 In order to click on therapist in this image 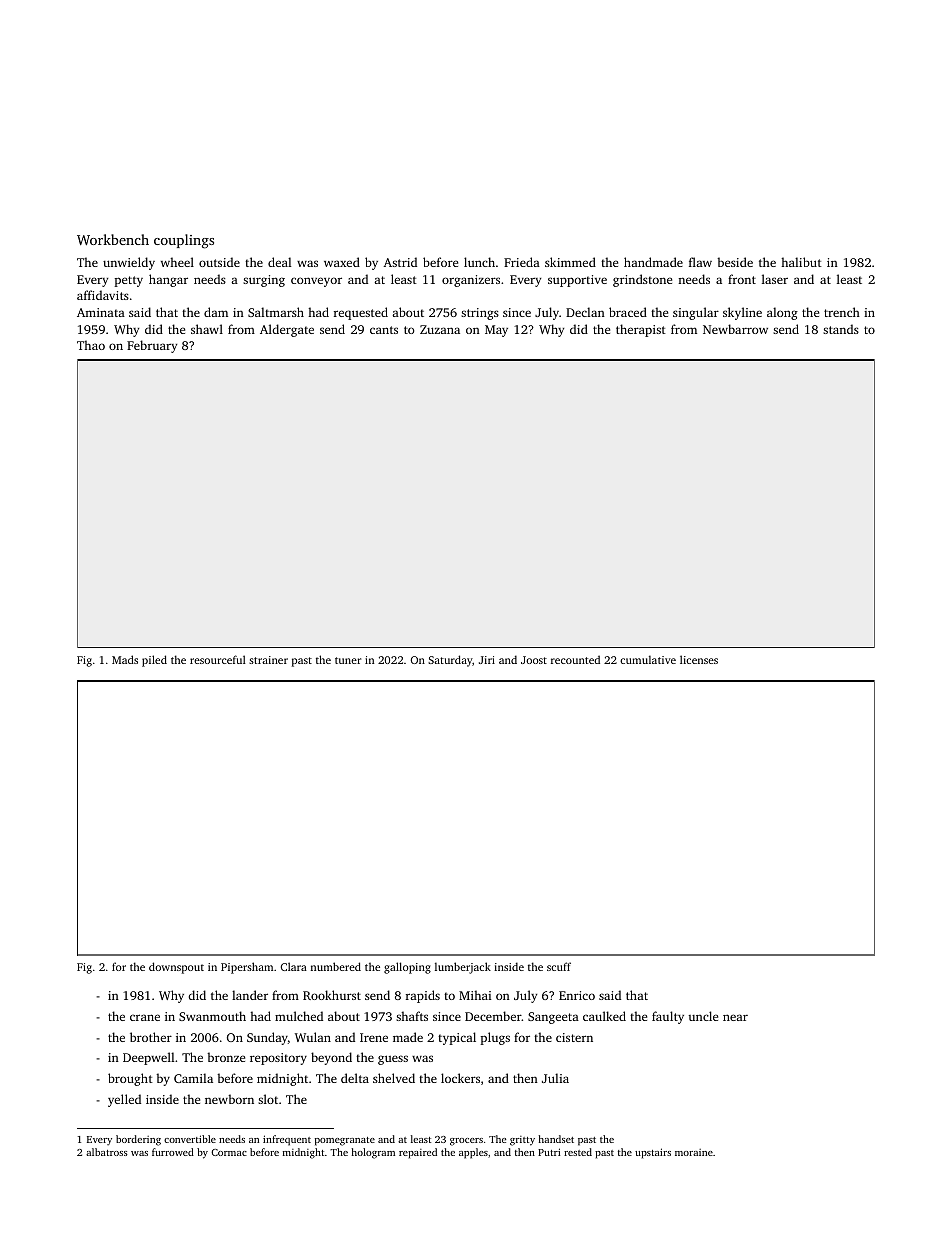, I will do `click(641, 330)`.
